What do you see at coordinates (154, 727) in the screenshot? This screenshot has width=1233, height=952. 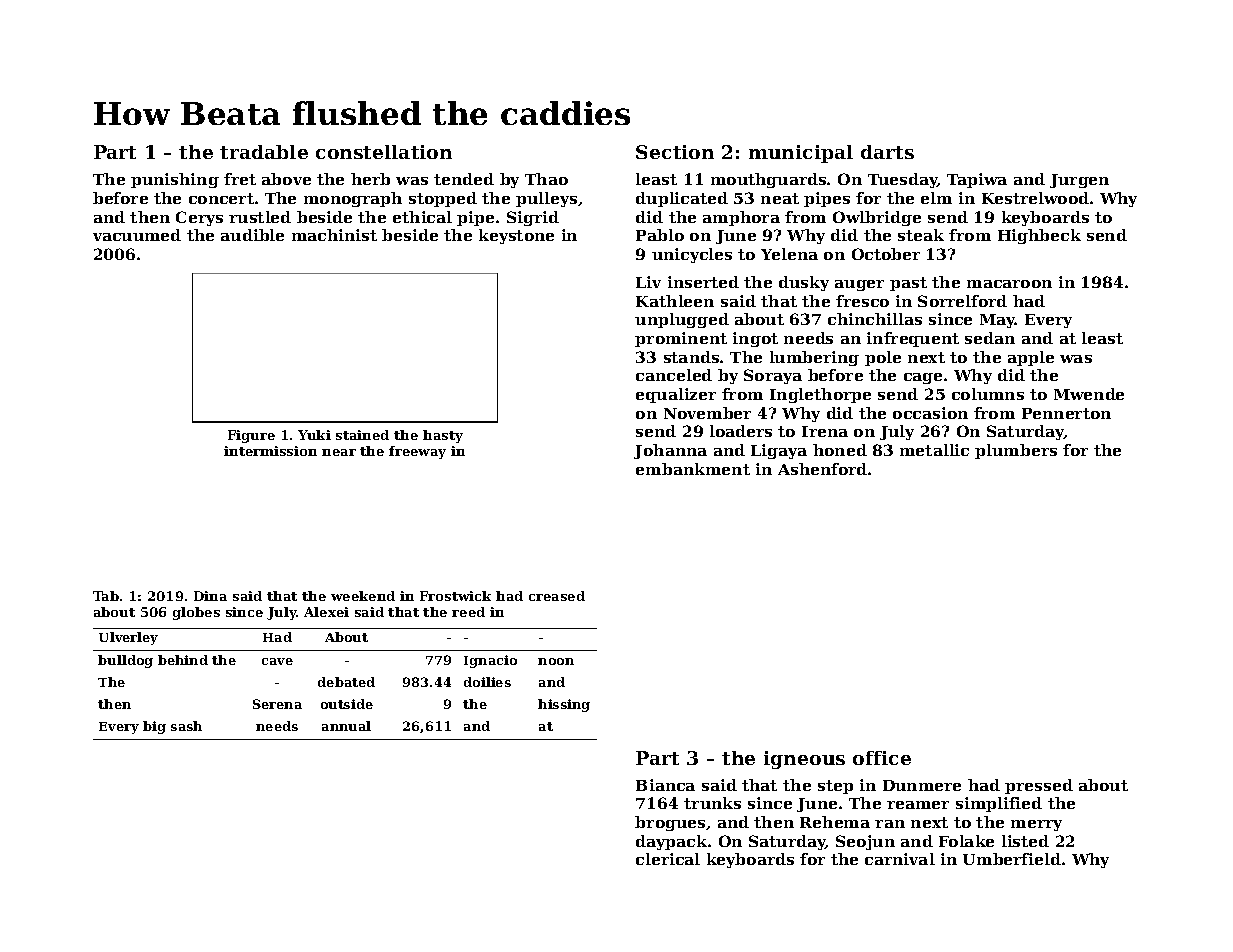 I see `big` at bounding box center [154, 727].
